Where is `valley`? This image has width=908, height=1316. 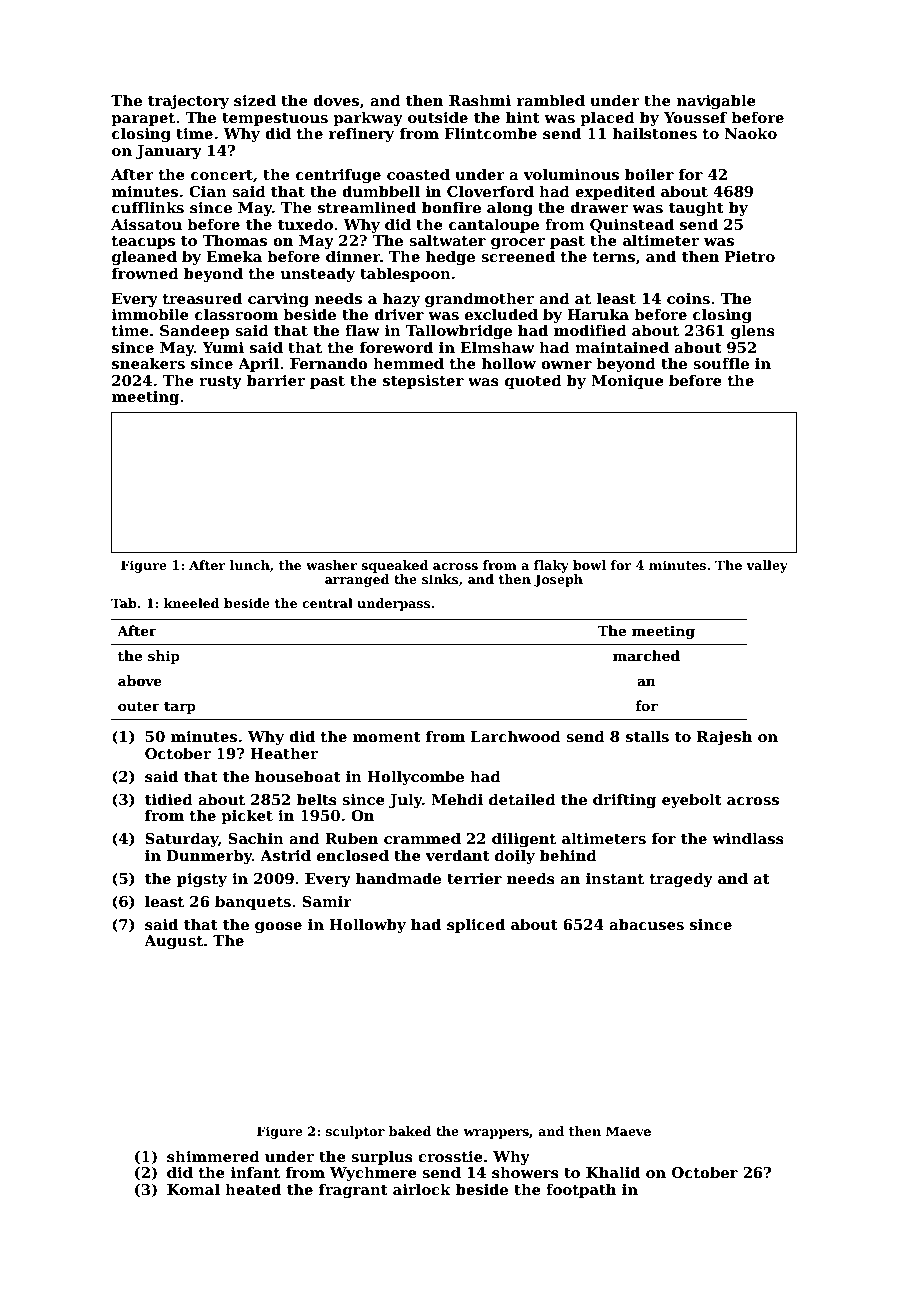 valley is located at coordinates (767, 566).
